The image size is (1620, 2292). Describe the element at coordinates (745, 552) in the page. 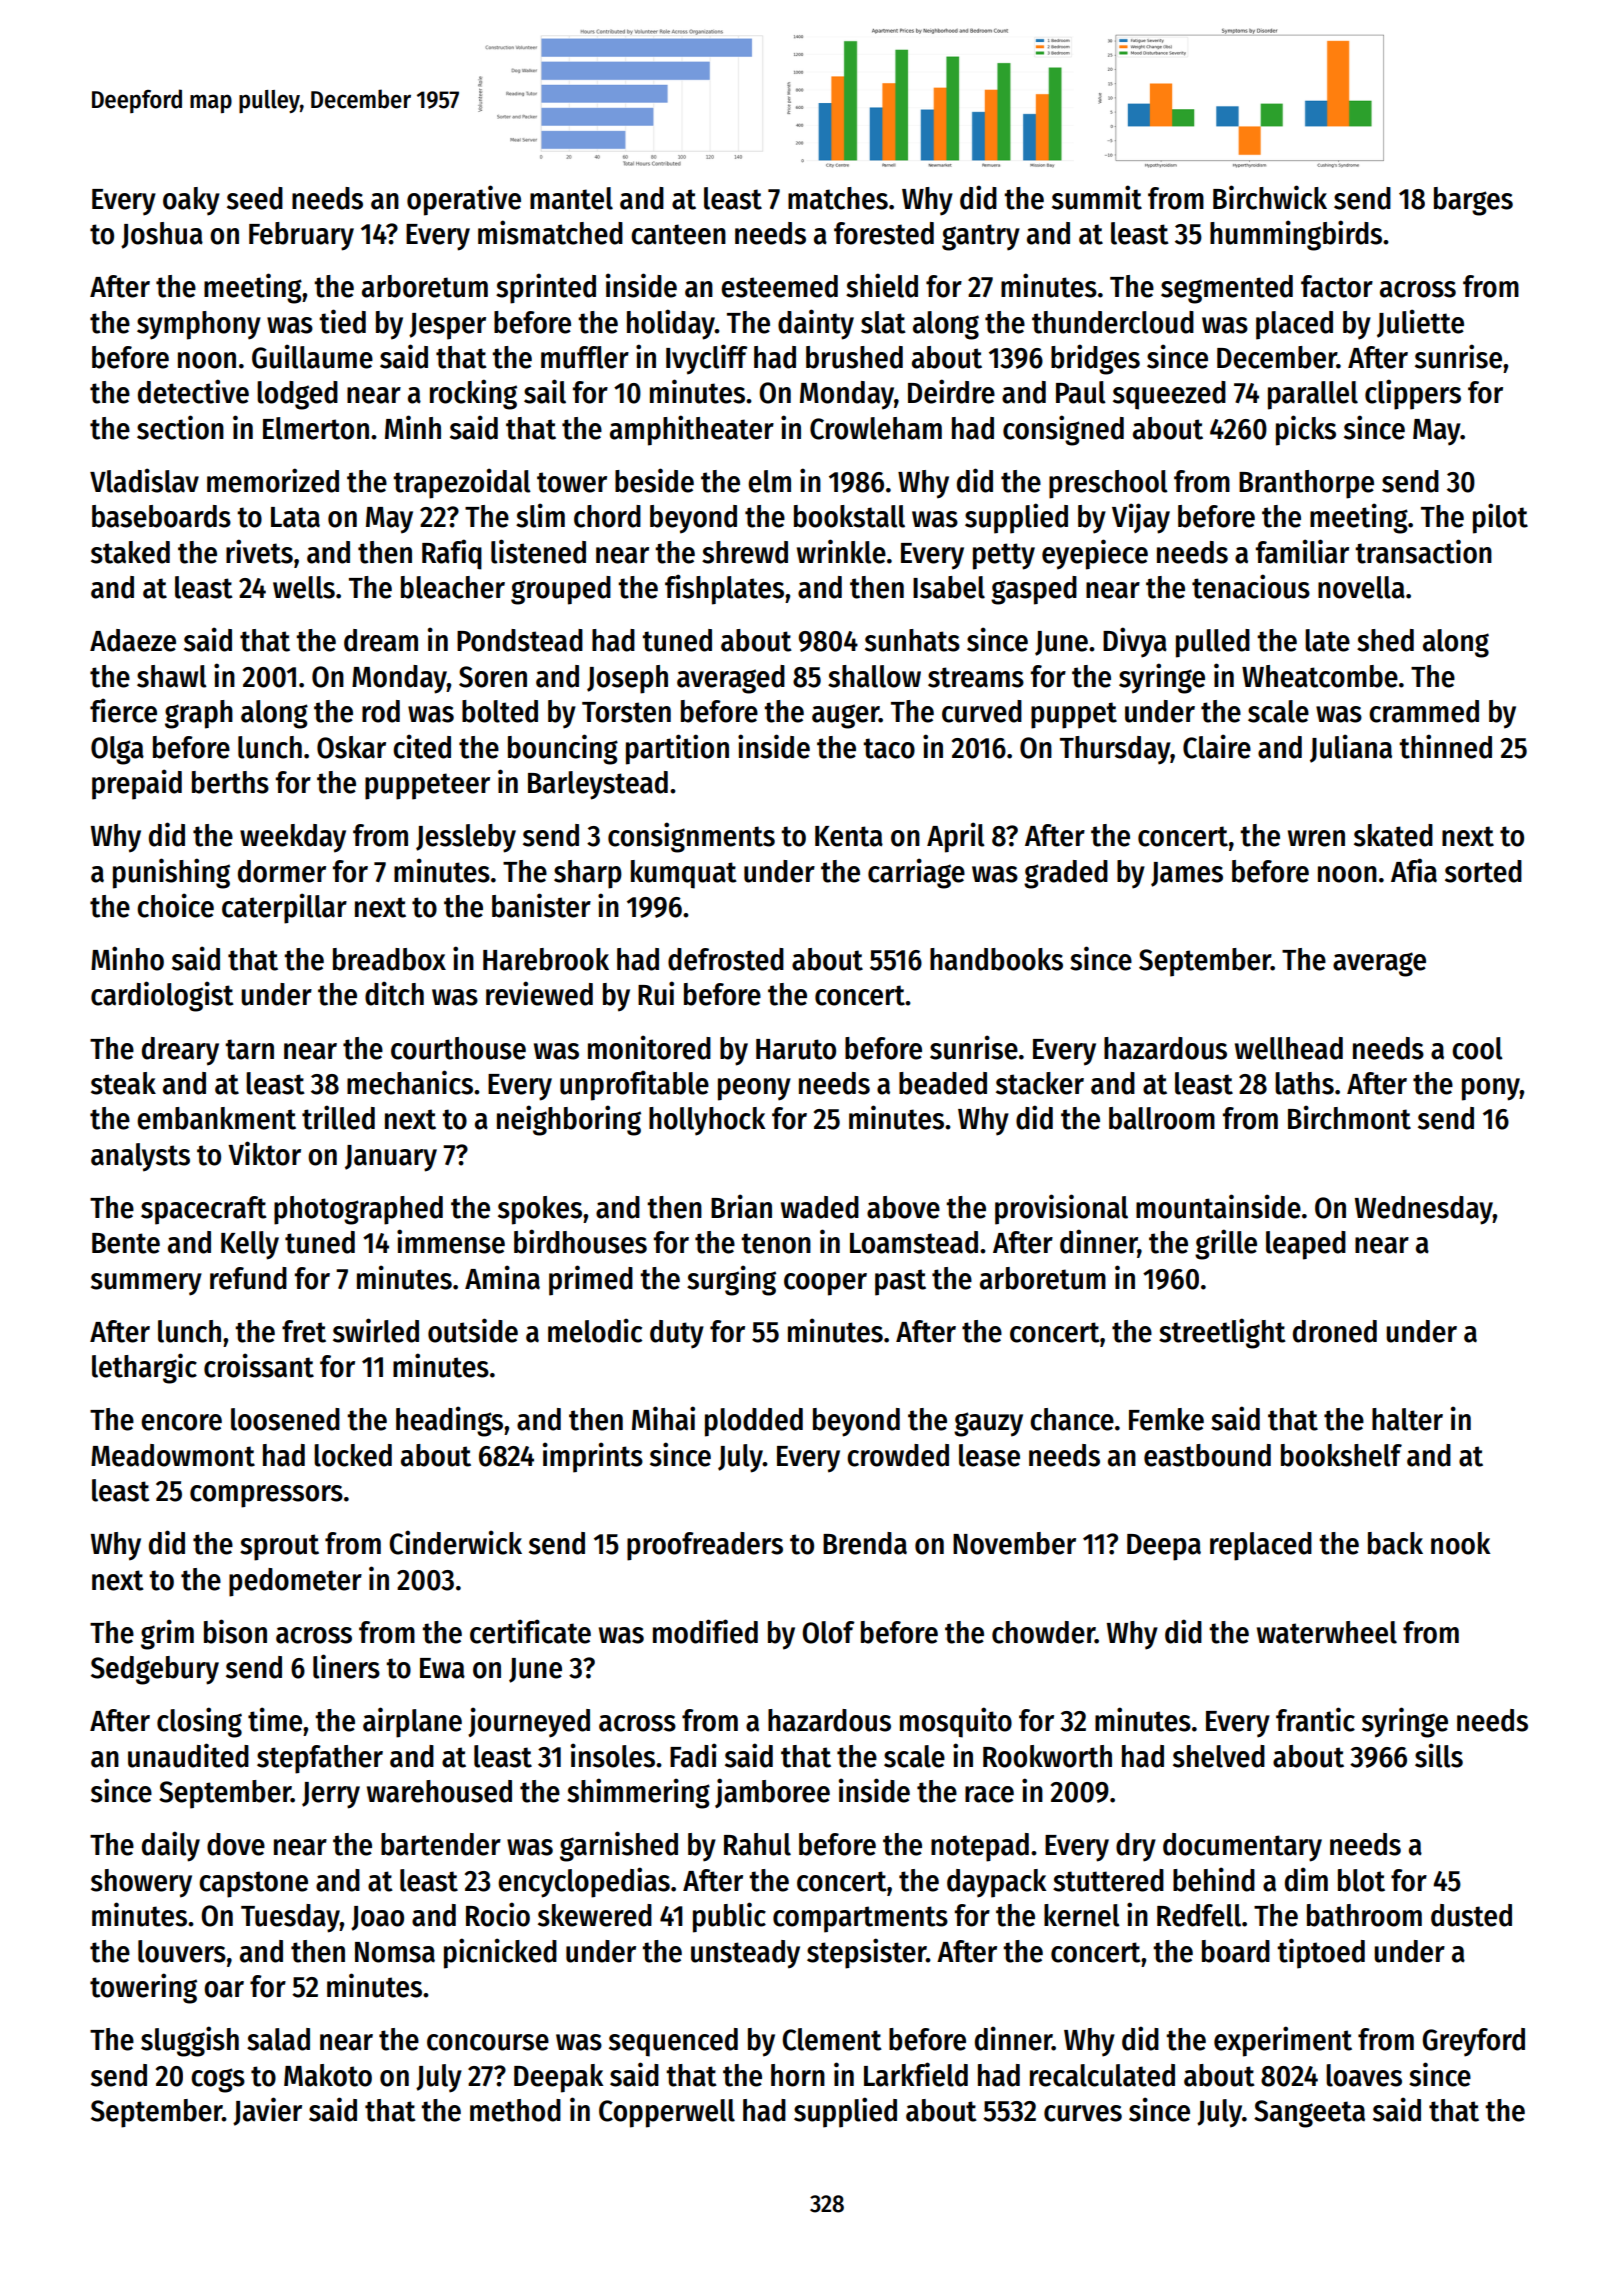

I see `shrewd` at that location.
